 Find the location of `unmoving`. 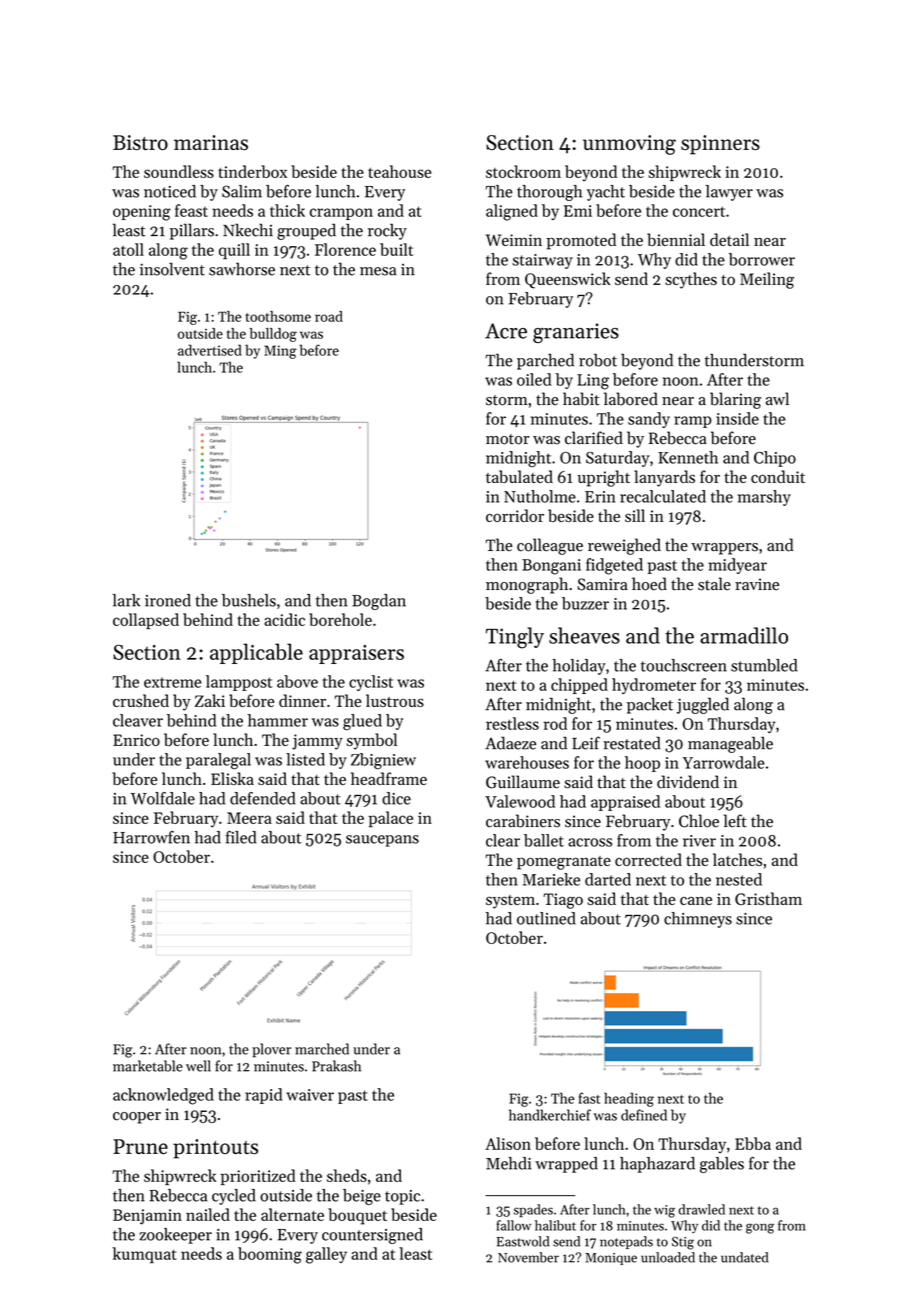

unmoving is located at coordinates (629, 145).
